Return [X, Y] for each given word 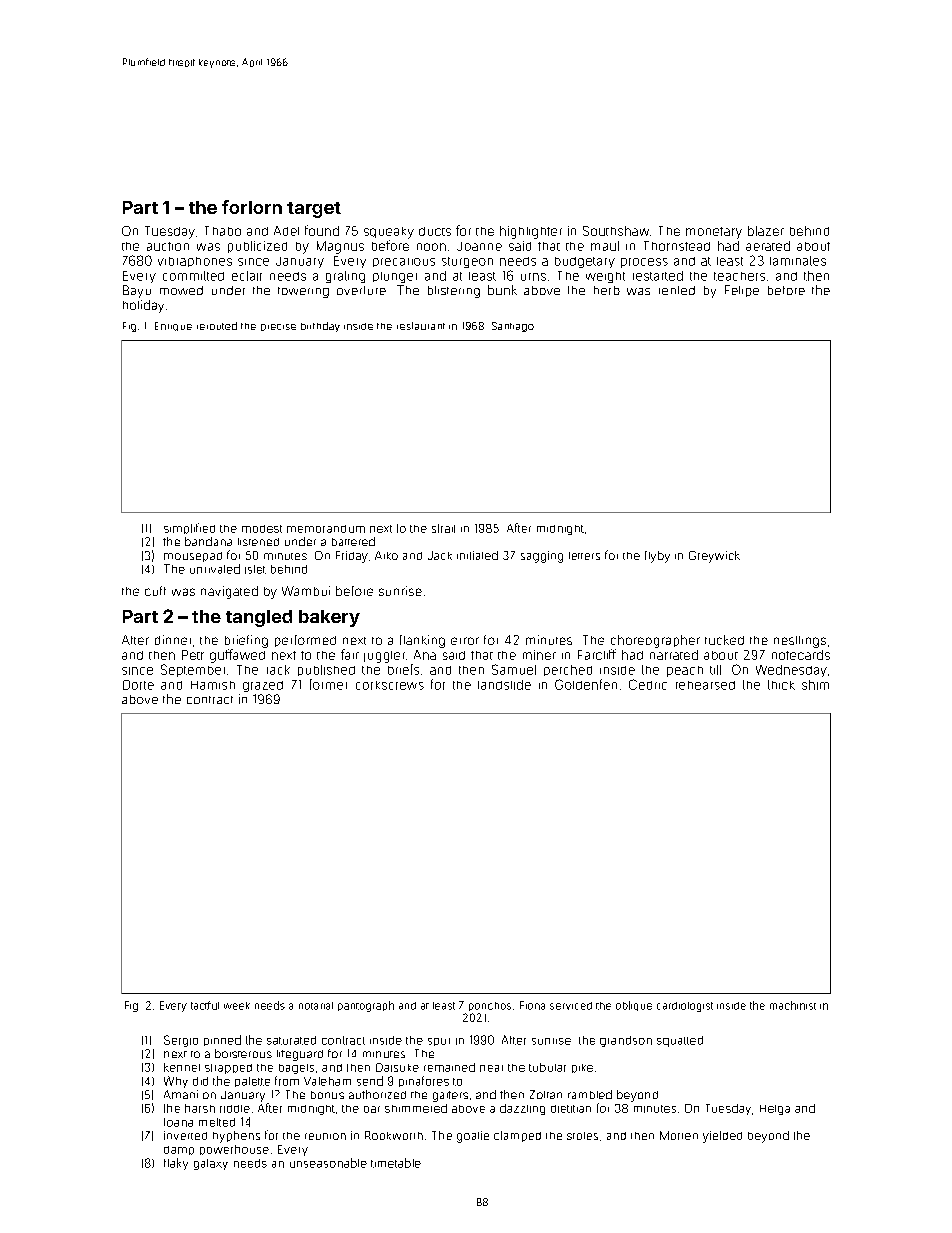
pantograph [366, 1006]
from [287, 1081]
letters [584, 556]
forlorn [252, 207]
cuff [155, 591]
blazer [766, 231]
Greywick [714, 557]
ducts [435, 231]
